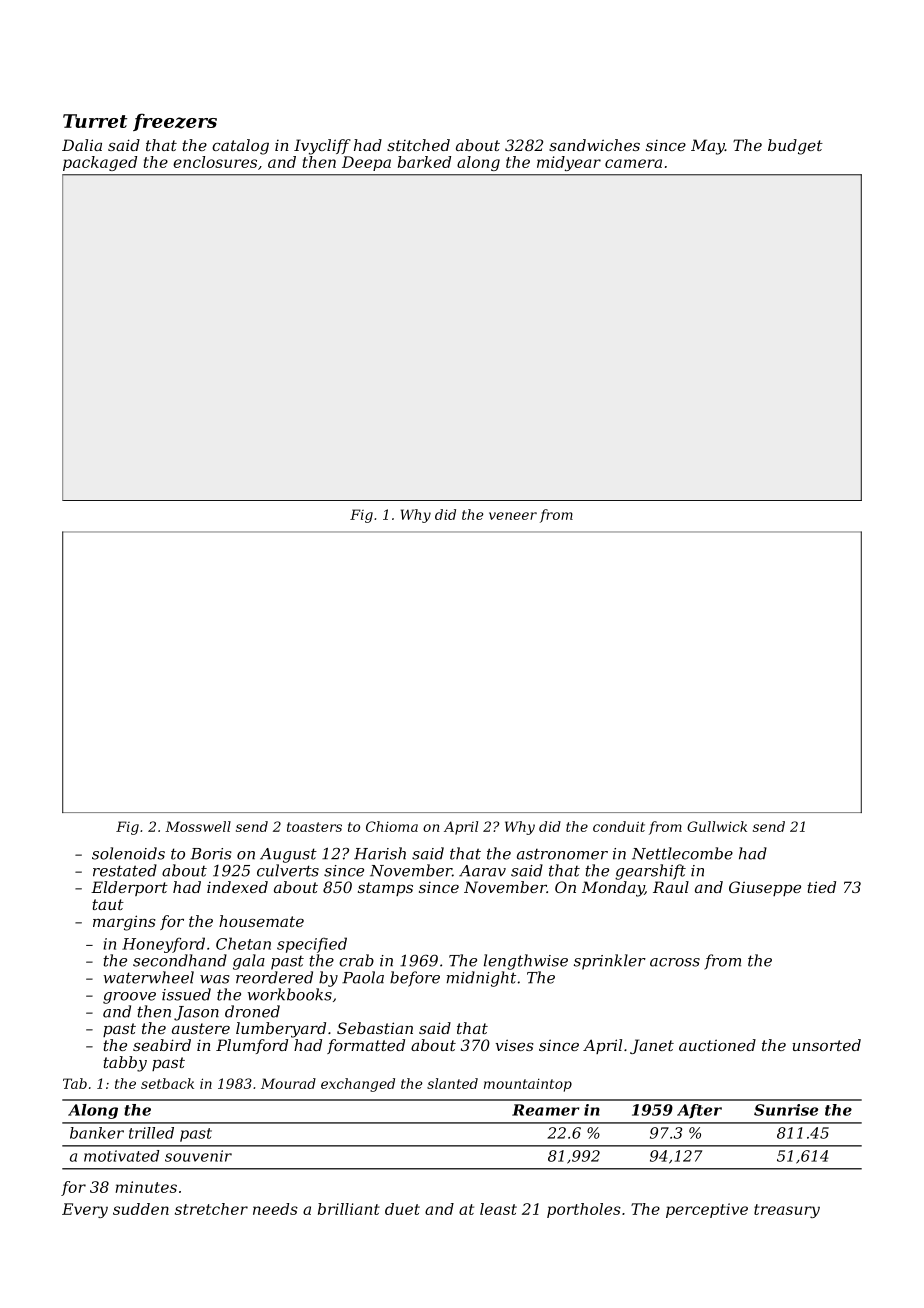 The image size is (924, 1308). What do you see at coordinates (356, 960) in the page?
I see `crab` at bounding box center [356, 960].
